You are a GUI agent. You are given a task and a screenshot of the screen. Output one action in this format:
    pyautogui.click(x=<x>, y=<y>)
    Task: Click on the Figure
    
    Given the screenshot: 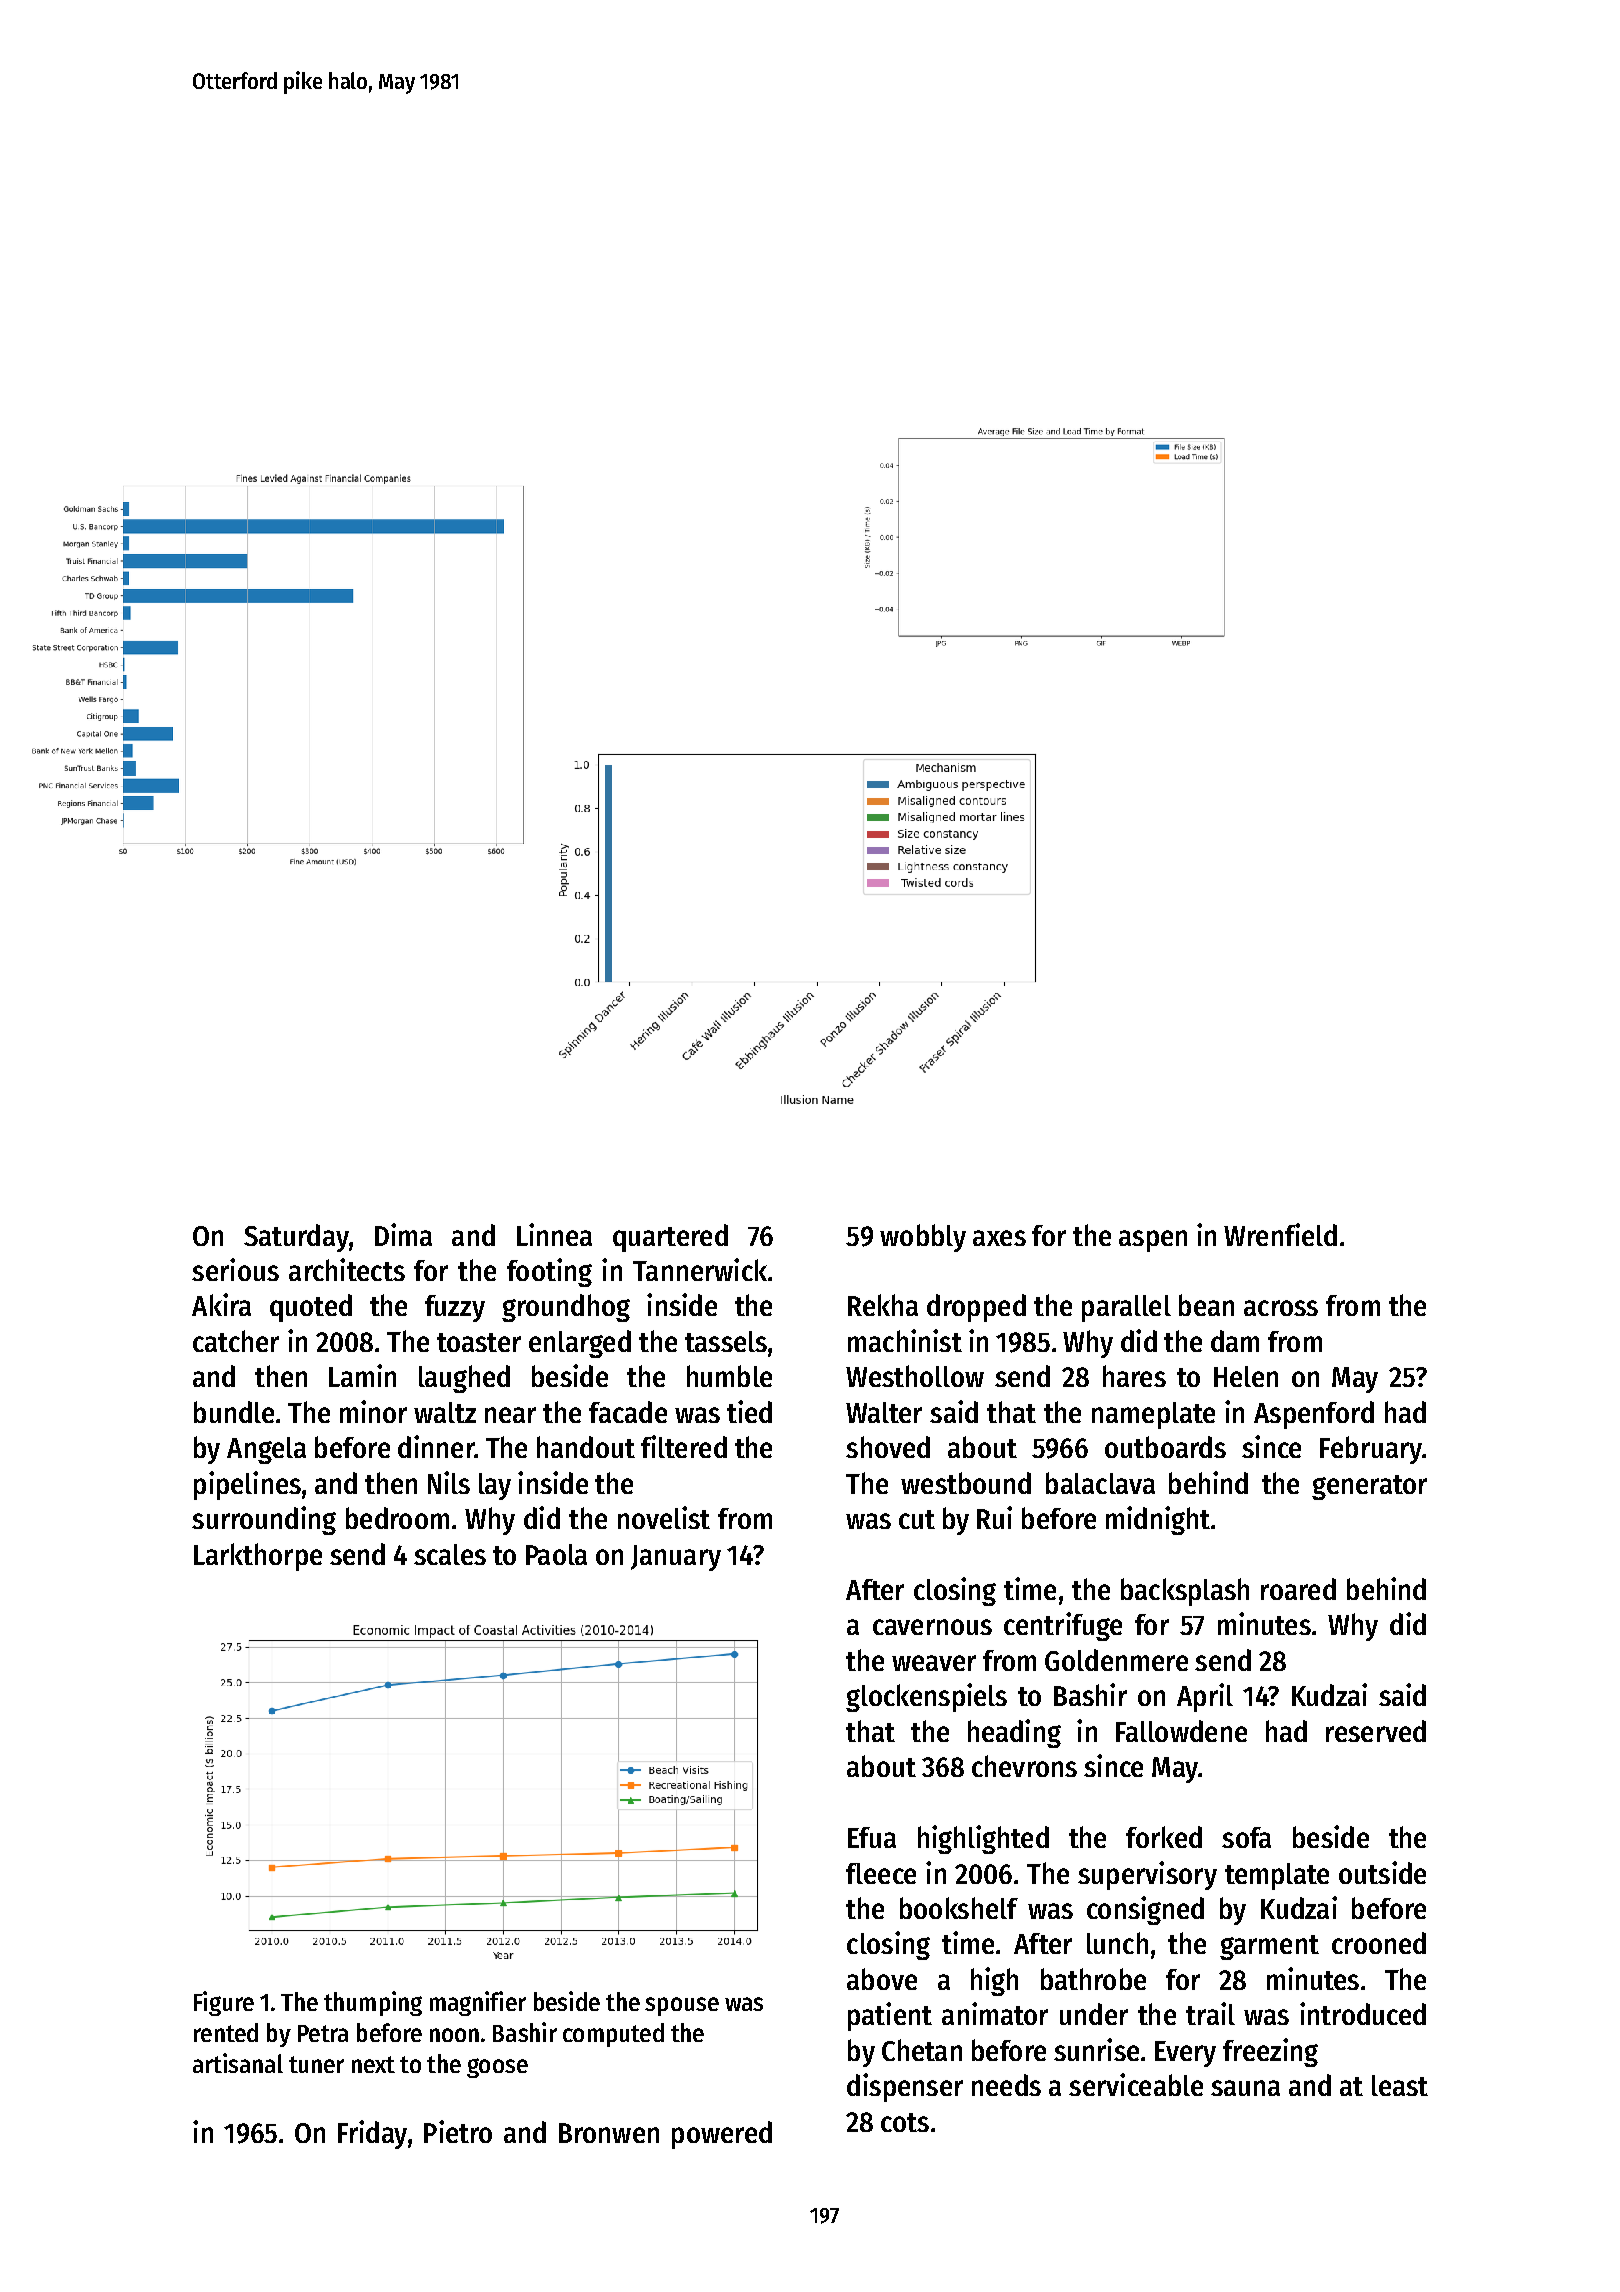 What is the action you would take?
    pyautogui.click(x=224, y=2003)
